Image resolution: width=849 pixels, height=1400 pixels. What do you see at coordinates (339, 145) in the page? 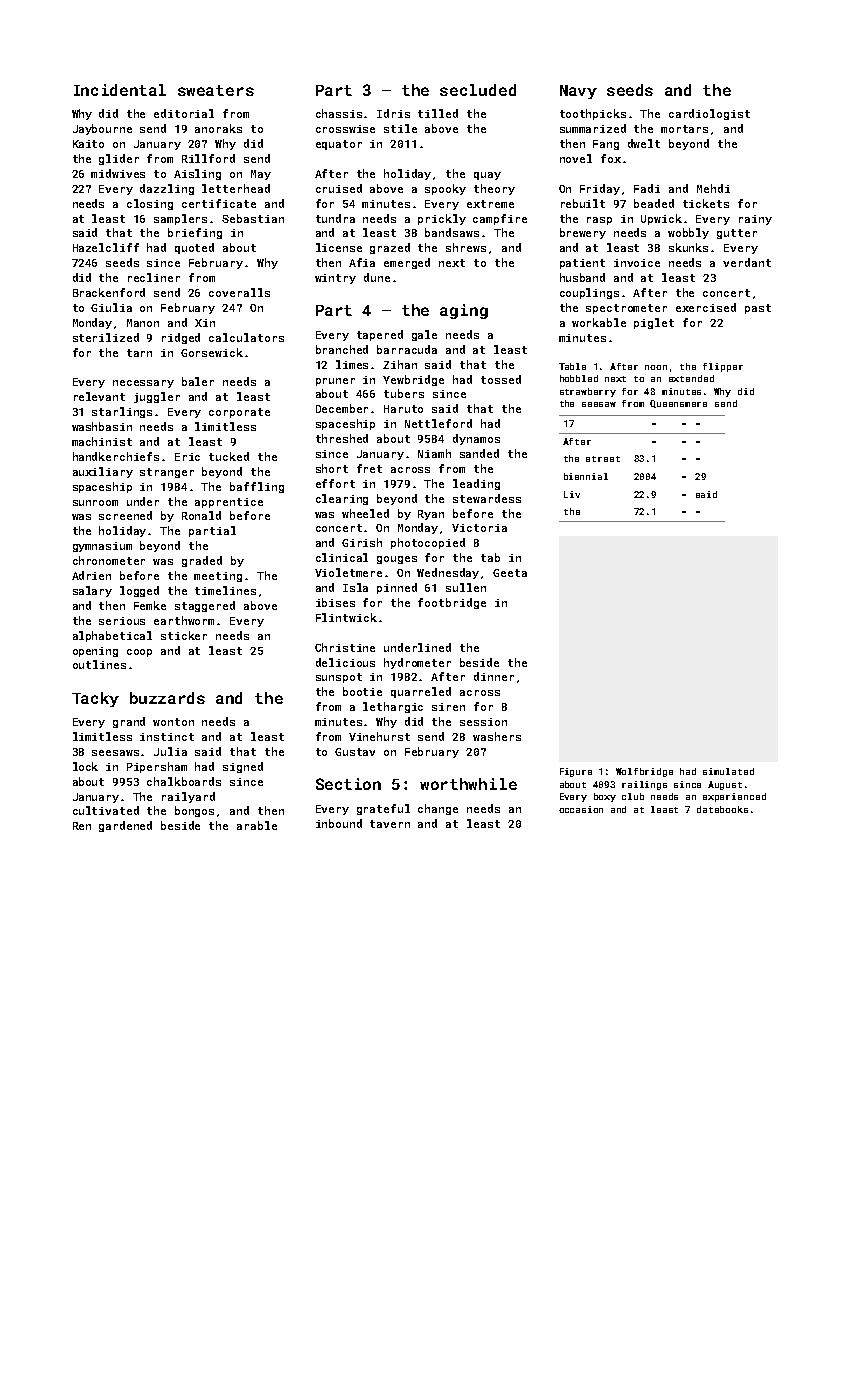
I see `equator` at bounding box center [339, 145].
